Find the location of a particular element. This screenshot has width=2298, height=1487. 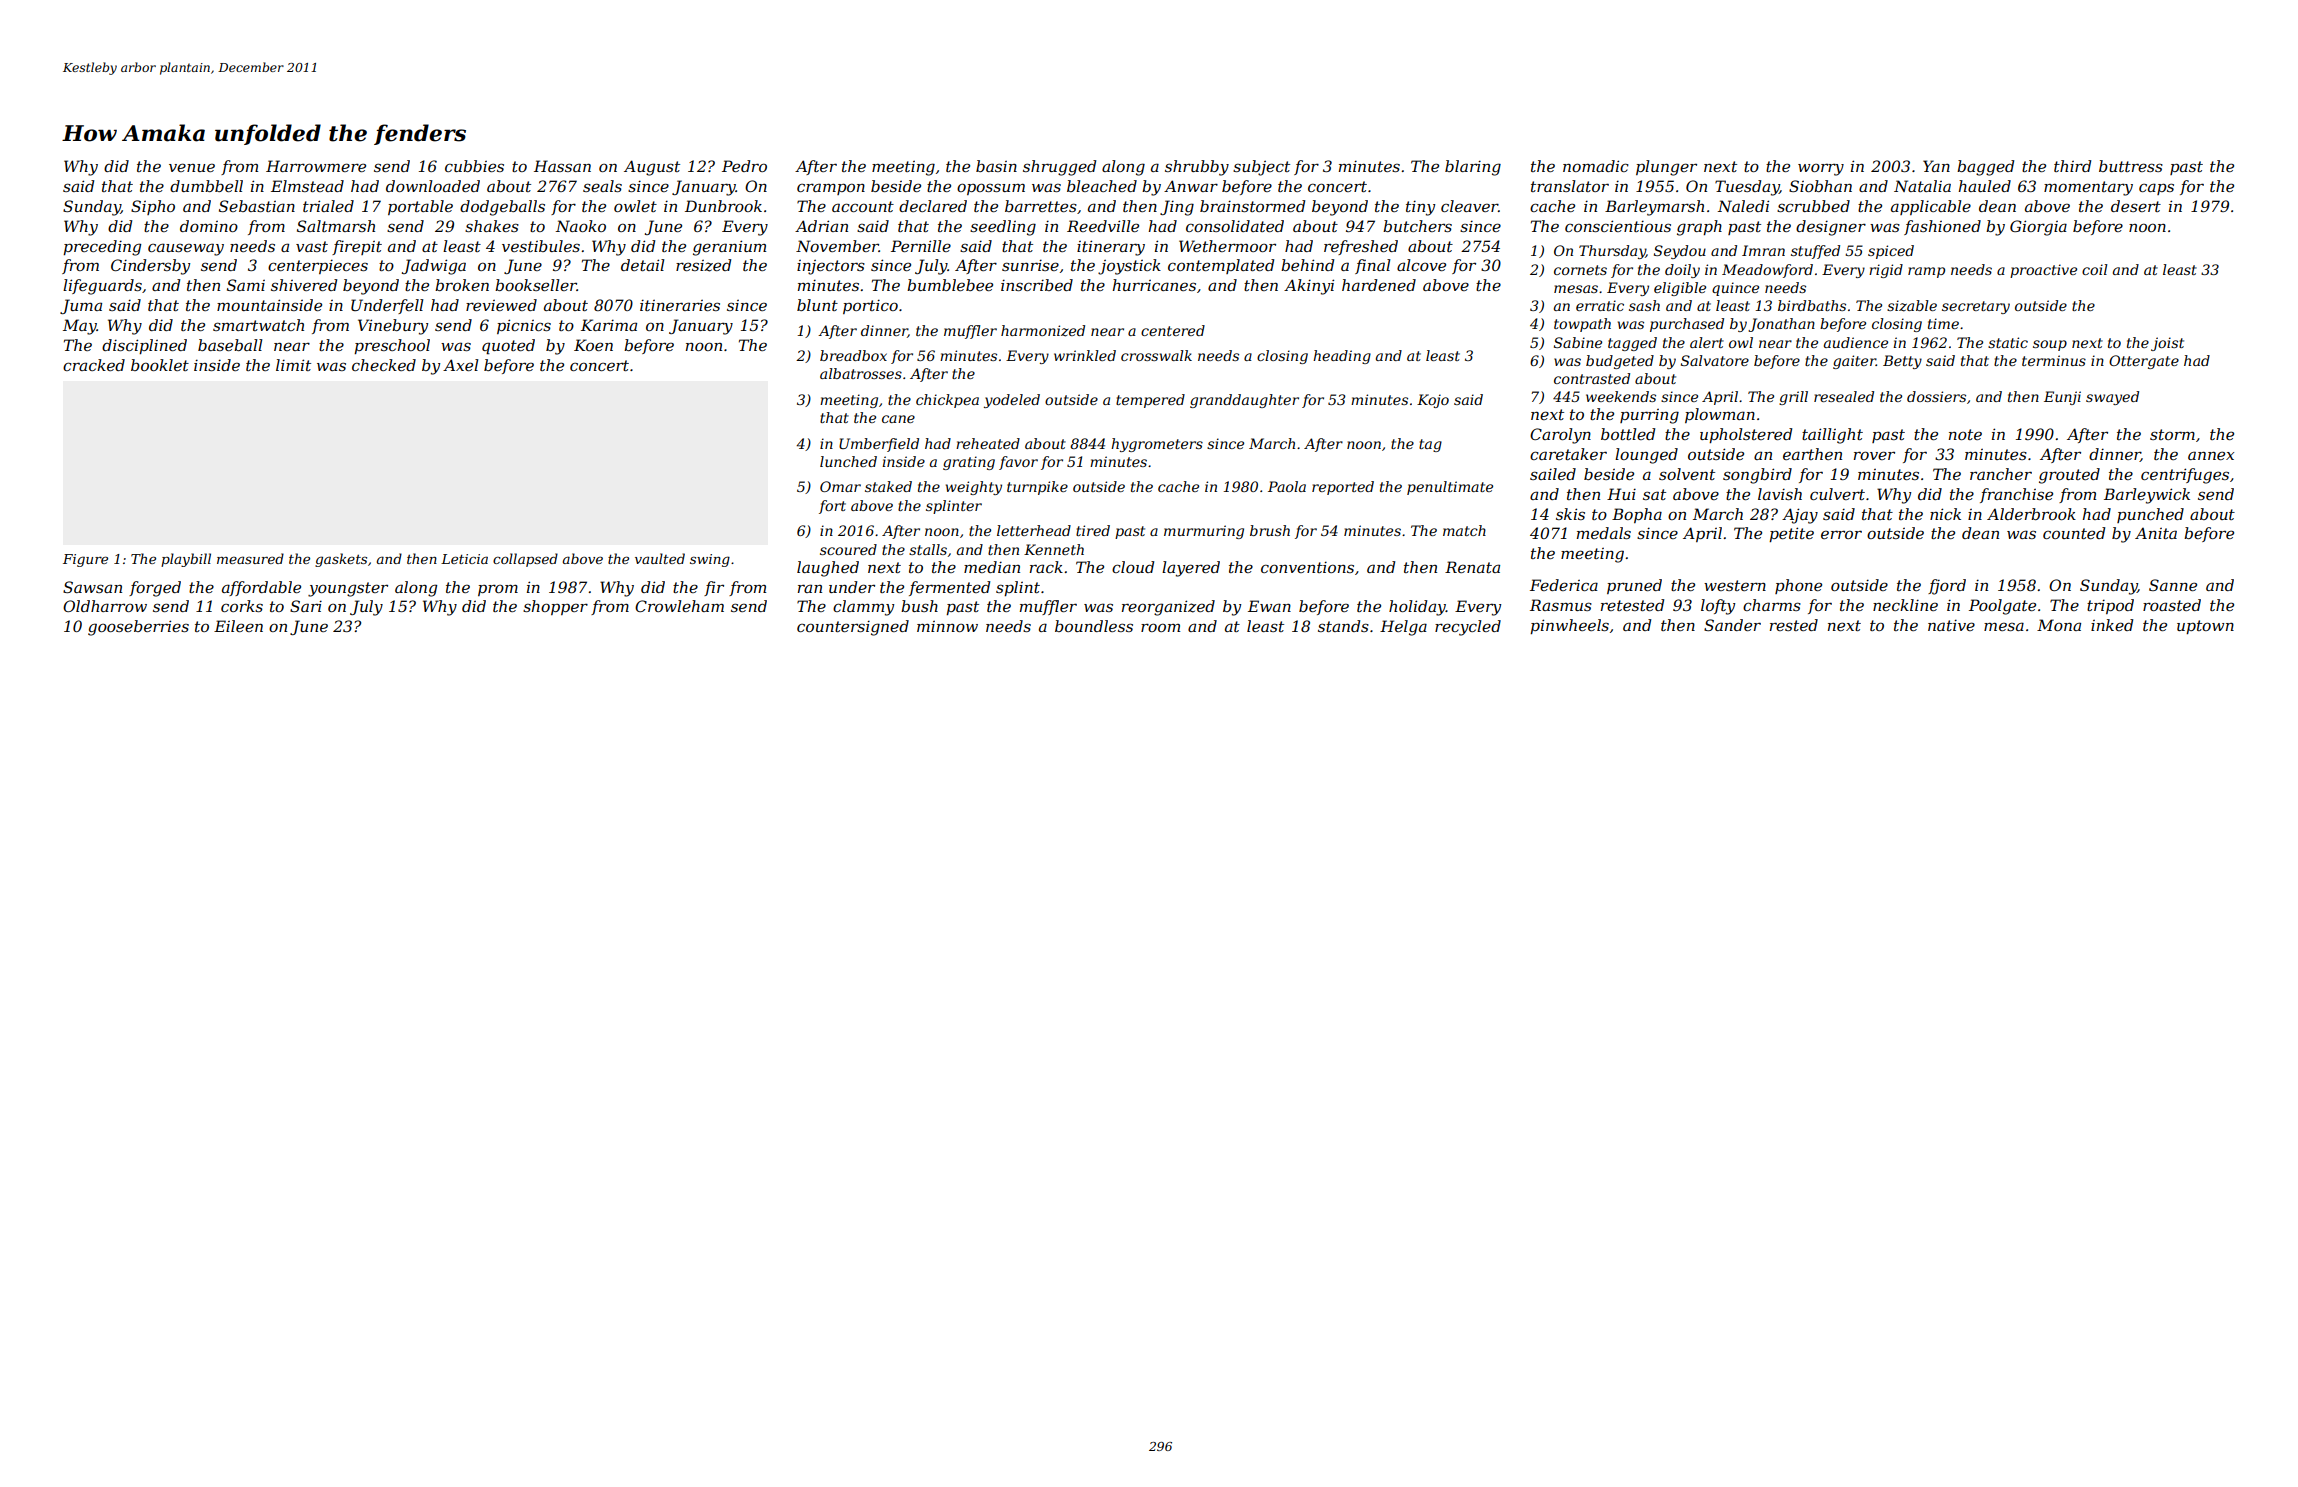

corks is located at coordinates (242, 606).
